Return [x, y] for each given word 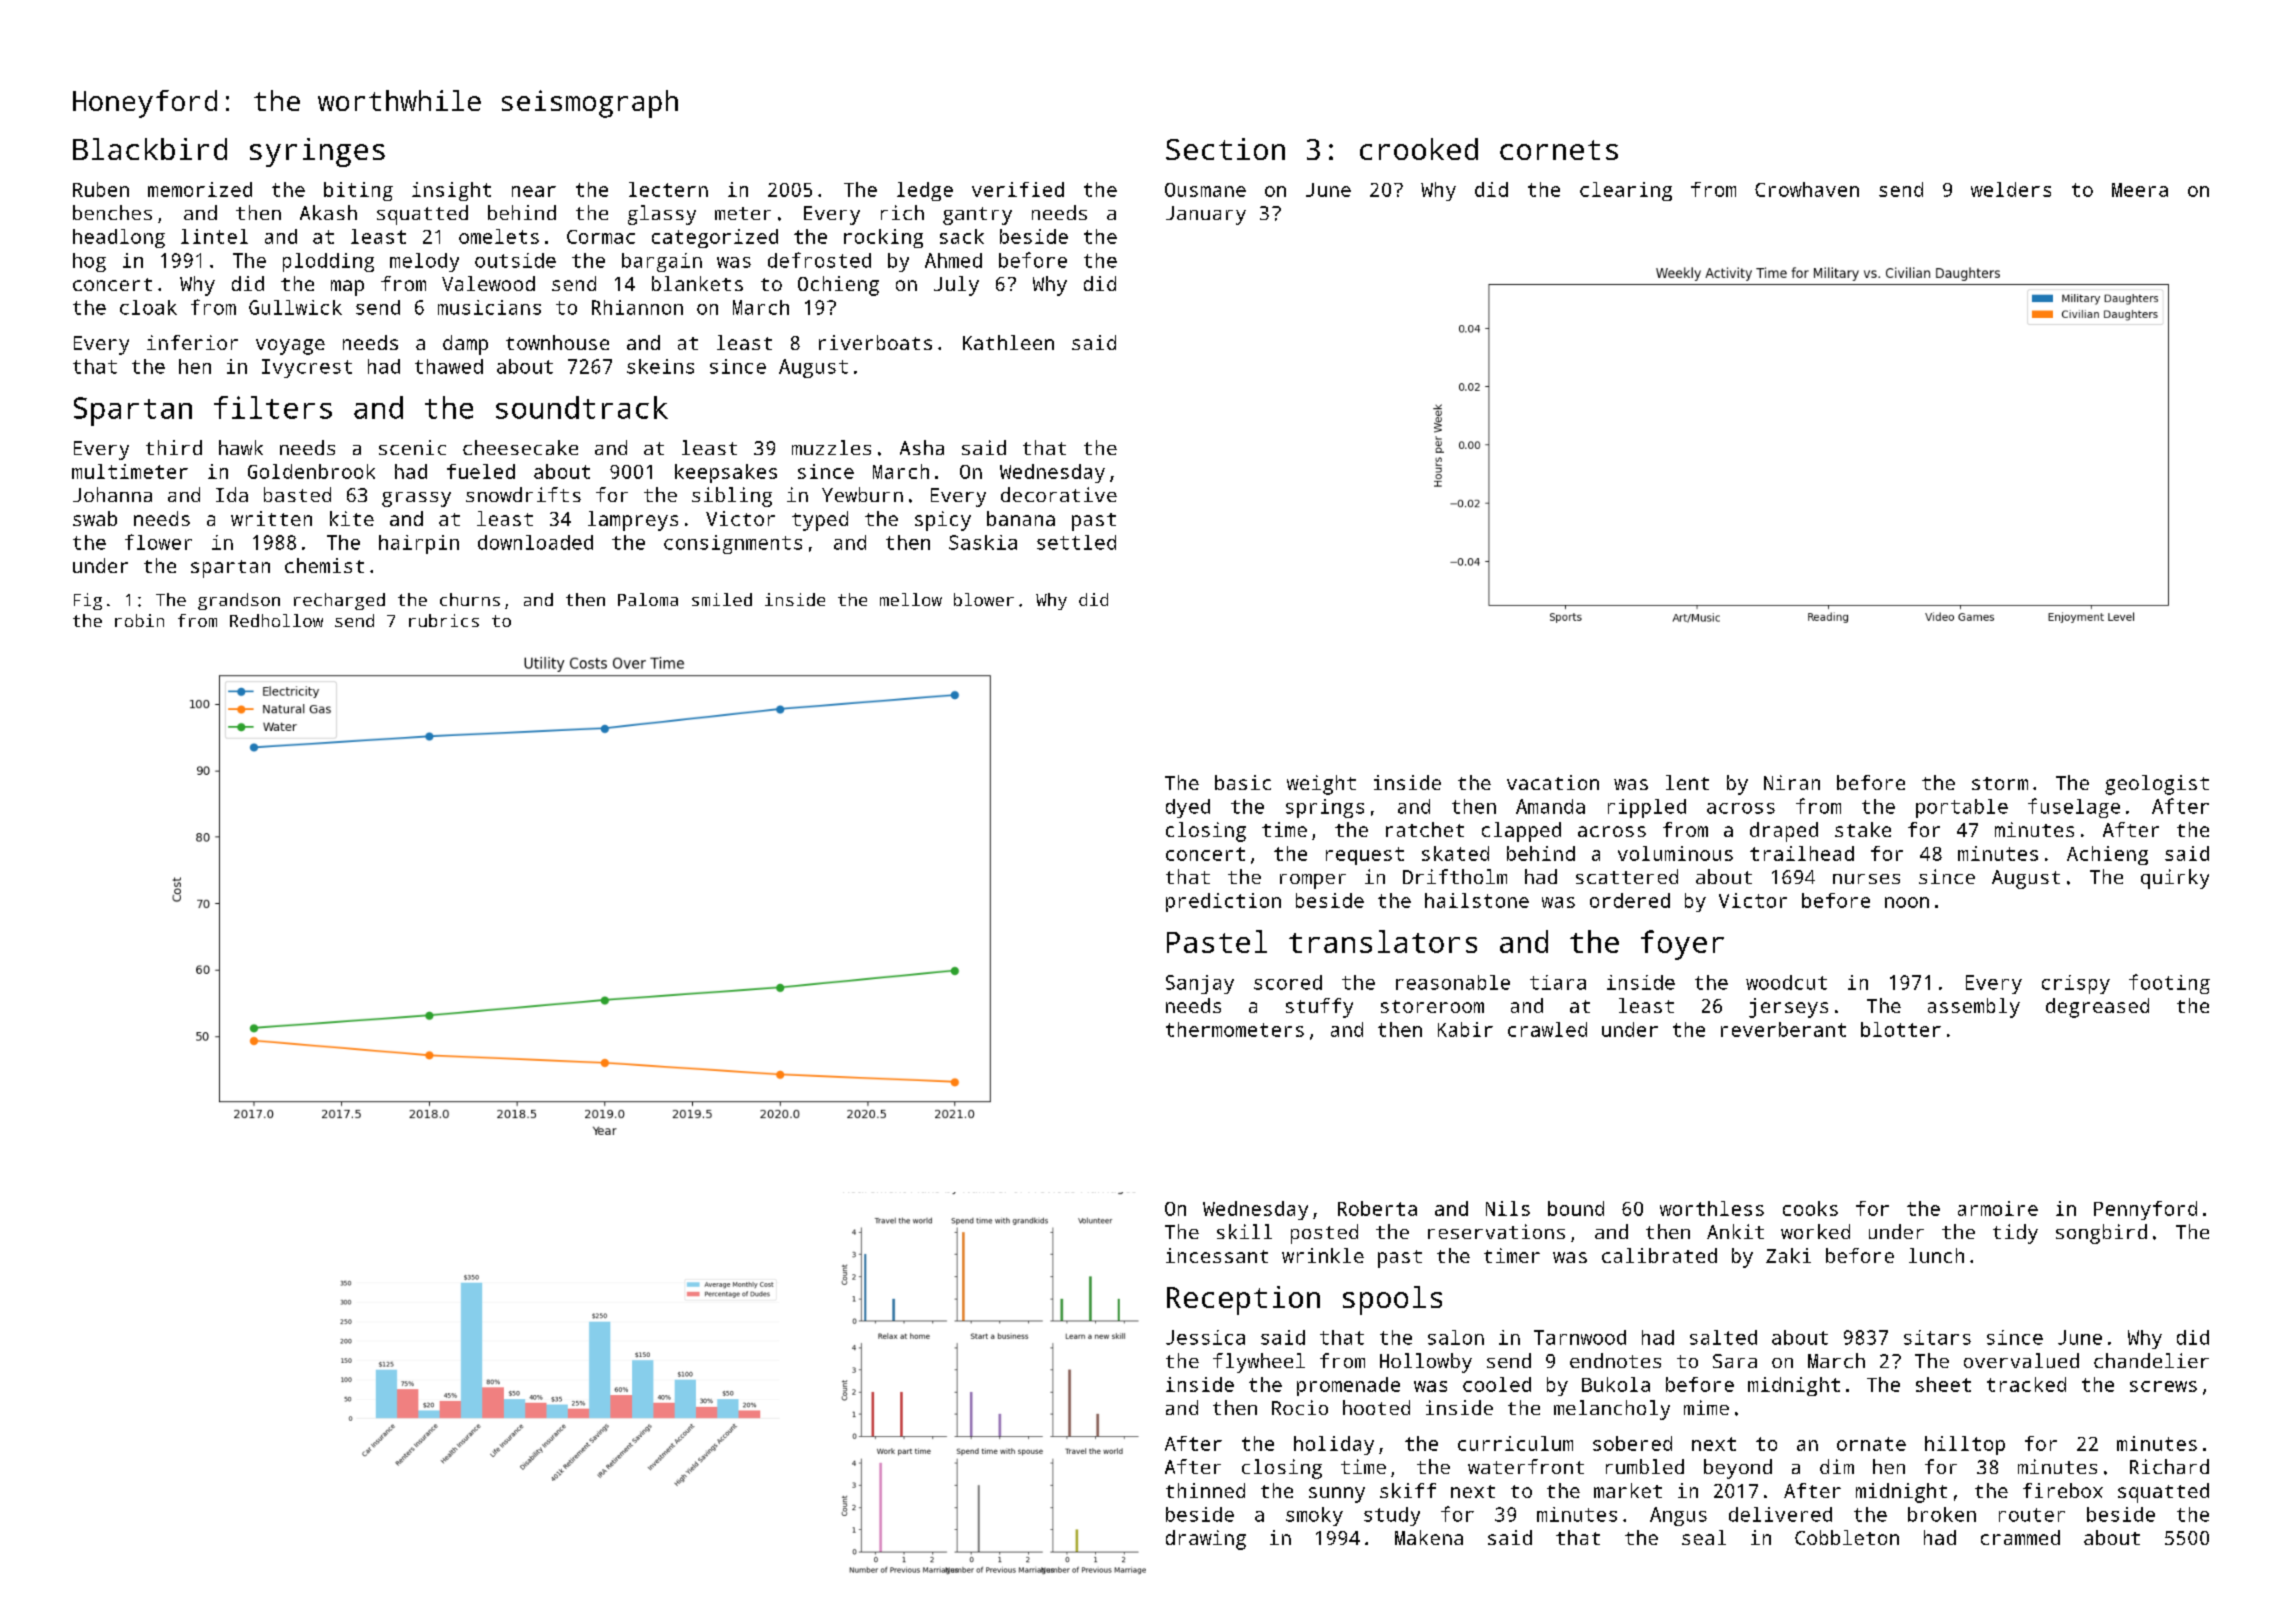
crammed [2020, 1537]
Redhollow [276, 620]
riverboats [875, 342]
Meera [2140, 190]
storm [2000, 783]
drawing [1206, 1540]
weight [1321, 785]
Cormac [601, 237]
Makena [1429, 1537]
